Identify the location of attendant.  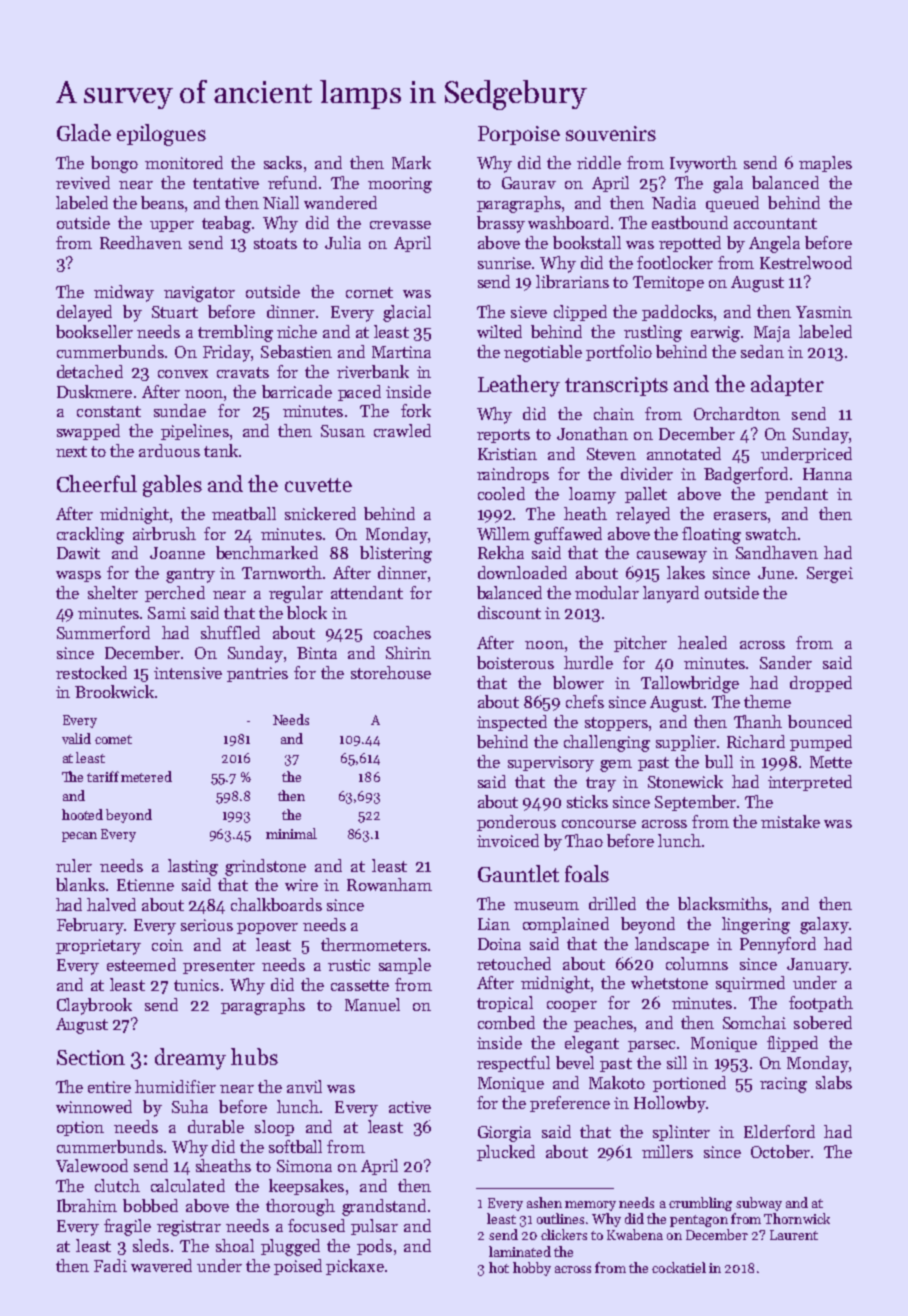
(367, 592).
